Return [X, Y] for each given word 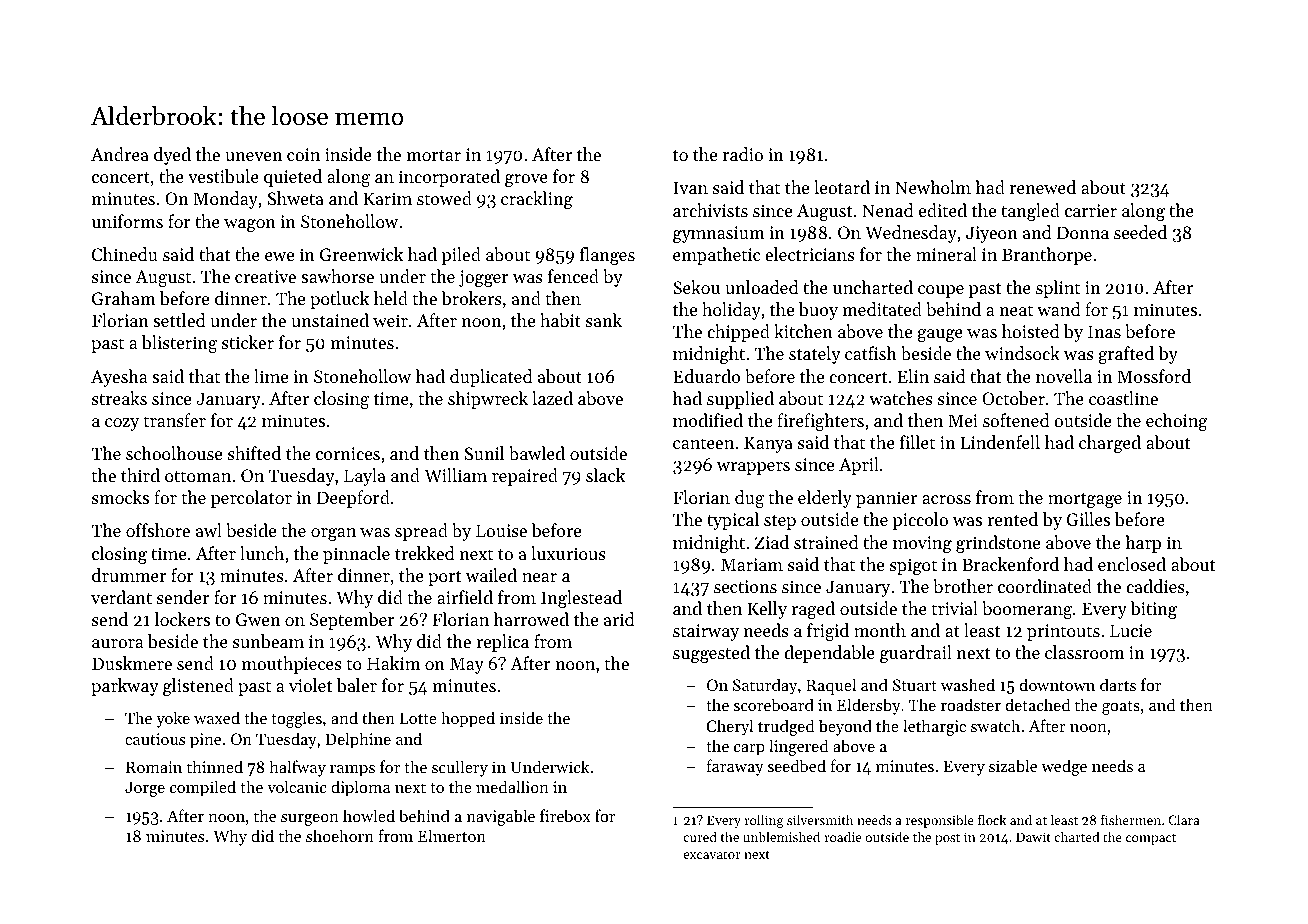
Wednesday [911, 234]
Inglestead [581, 599]
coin [303, 154]
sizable [1013, 765]
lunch [262, 553]
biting [1154, 610]
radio [743, 154]
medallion [512, 786]
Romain [154, 767]
